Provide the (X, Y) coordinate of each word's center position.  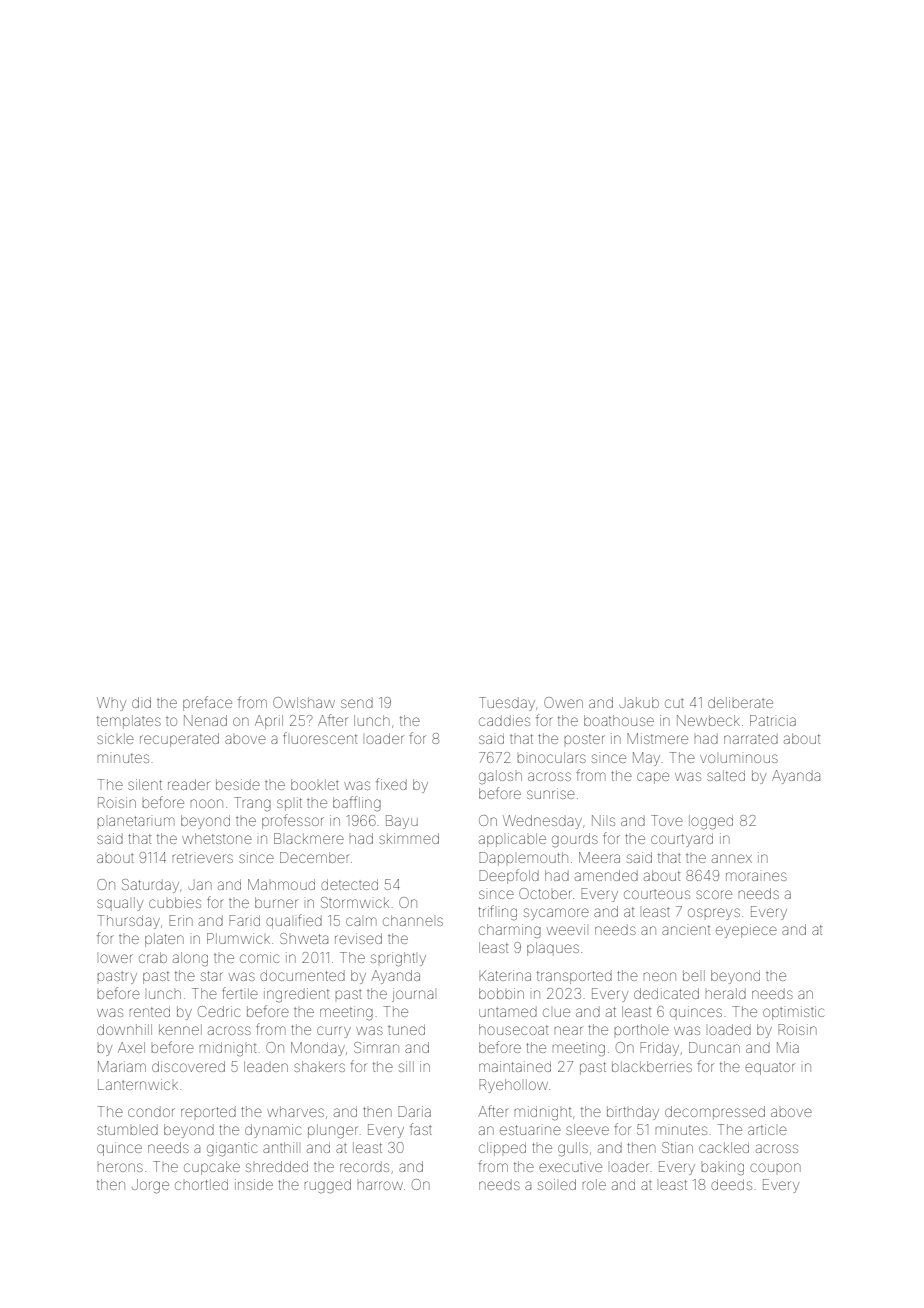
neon (660, 976)
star (212, 976)
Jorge (150, 1186)
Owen (563, 702)
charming (510, 931)
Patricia (773, 720)
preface (207, 703)
